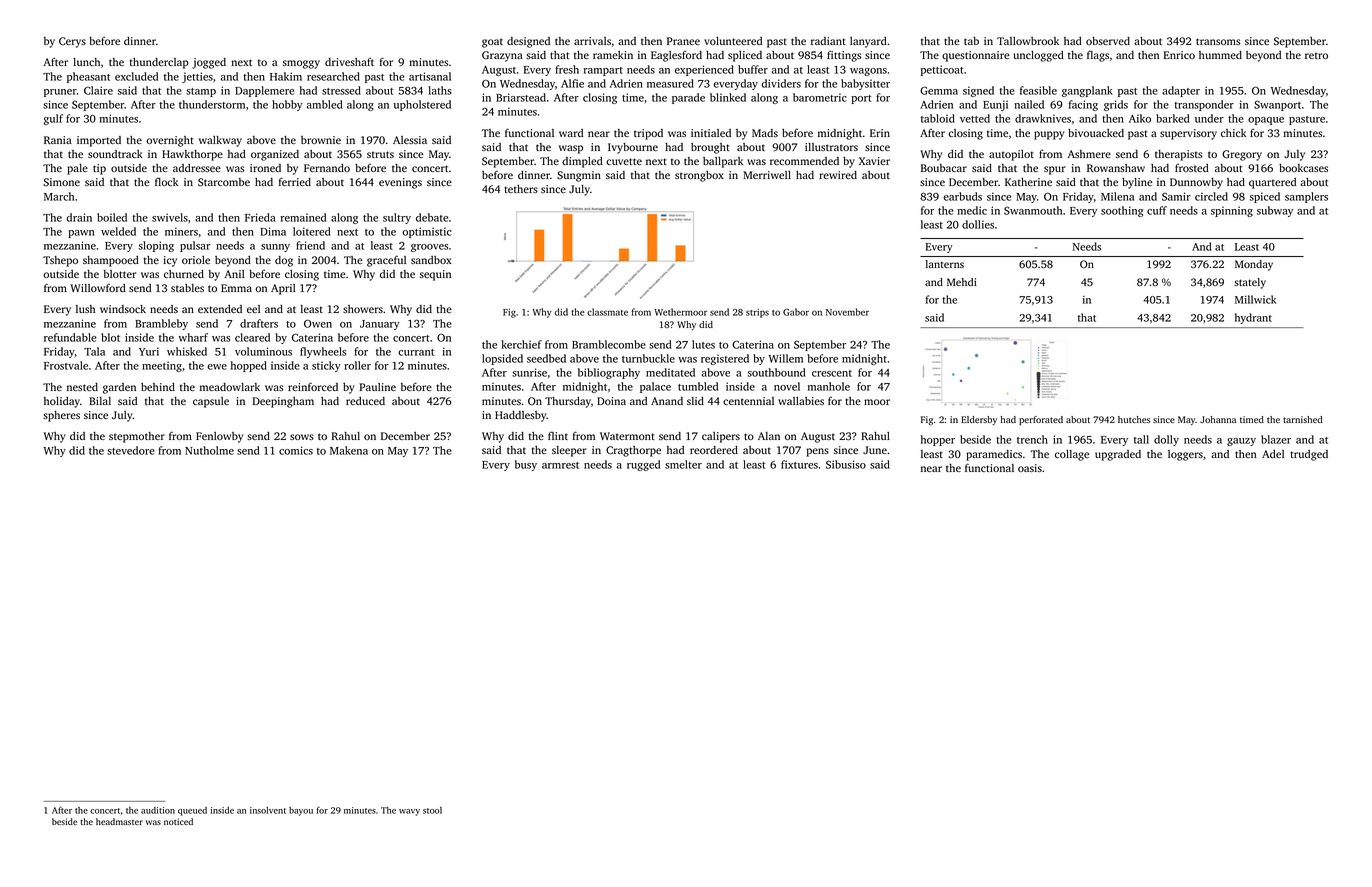 The height and width of the document is (887, 1372). I want to click on goat, so click(492, 43).
